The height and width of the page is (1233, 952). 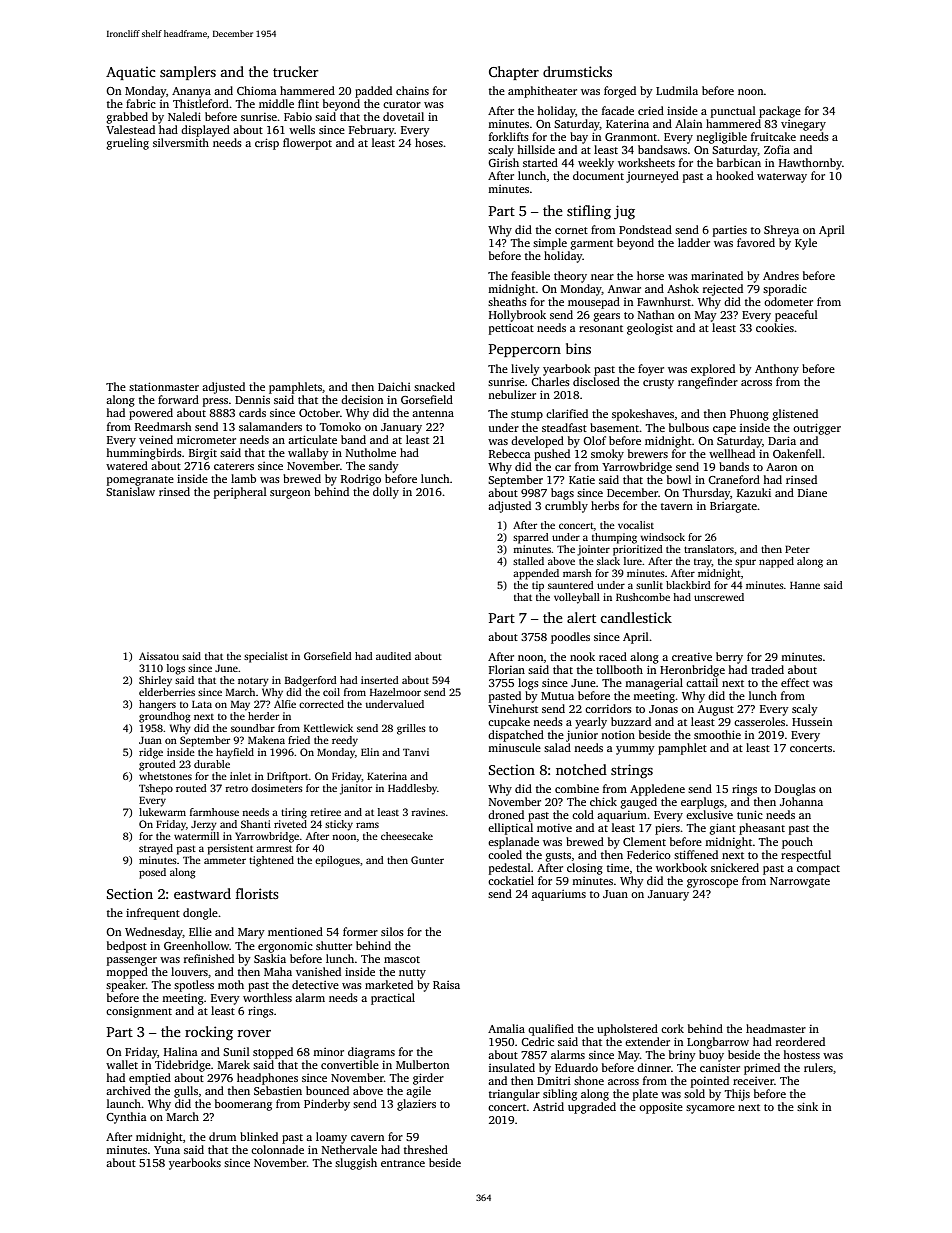 What do you see at coordinates (780, 112) in the page?
I see `package` at bounding box center [780, 112].
